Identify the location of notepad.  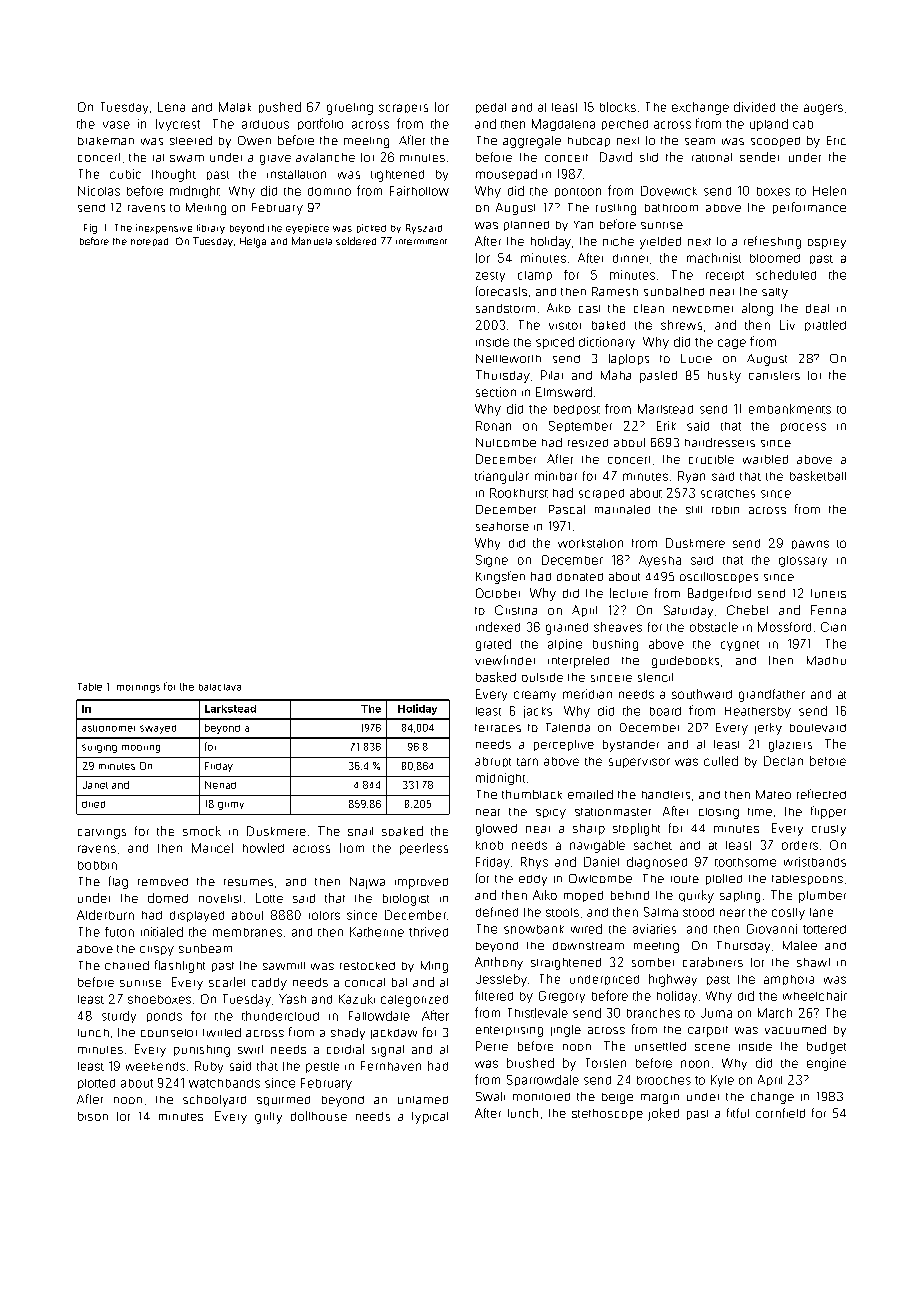
(149, 242).
